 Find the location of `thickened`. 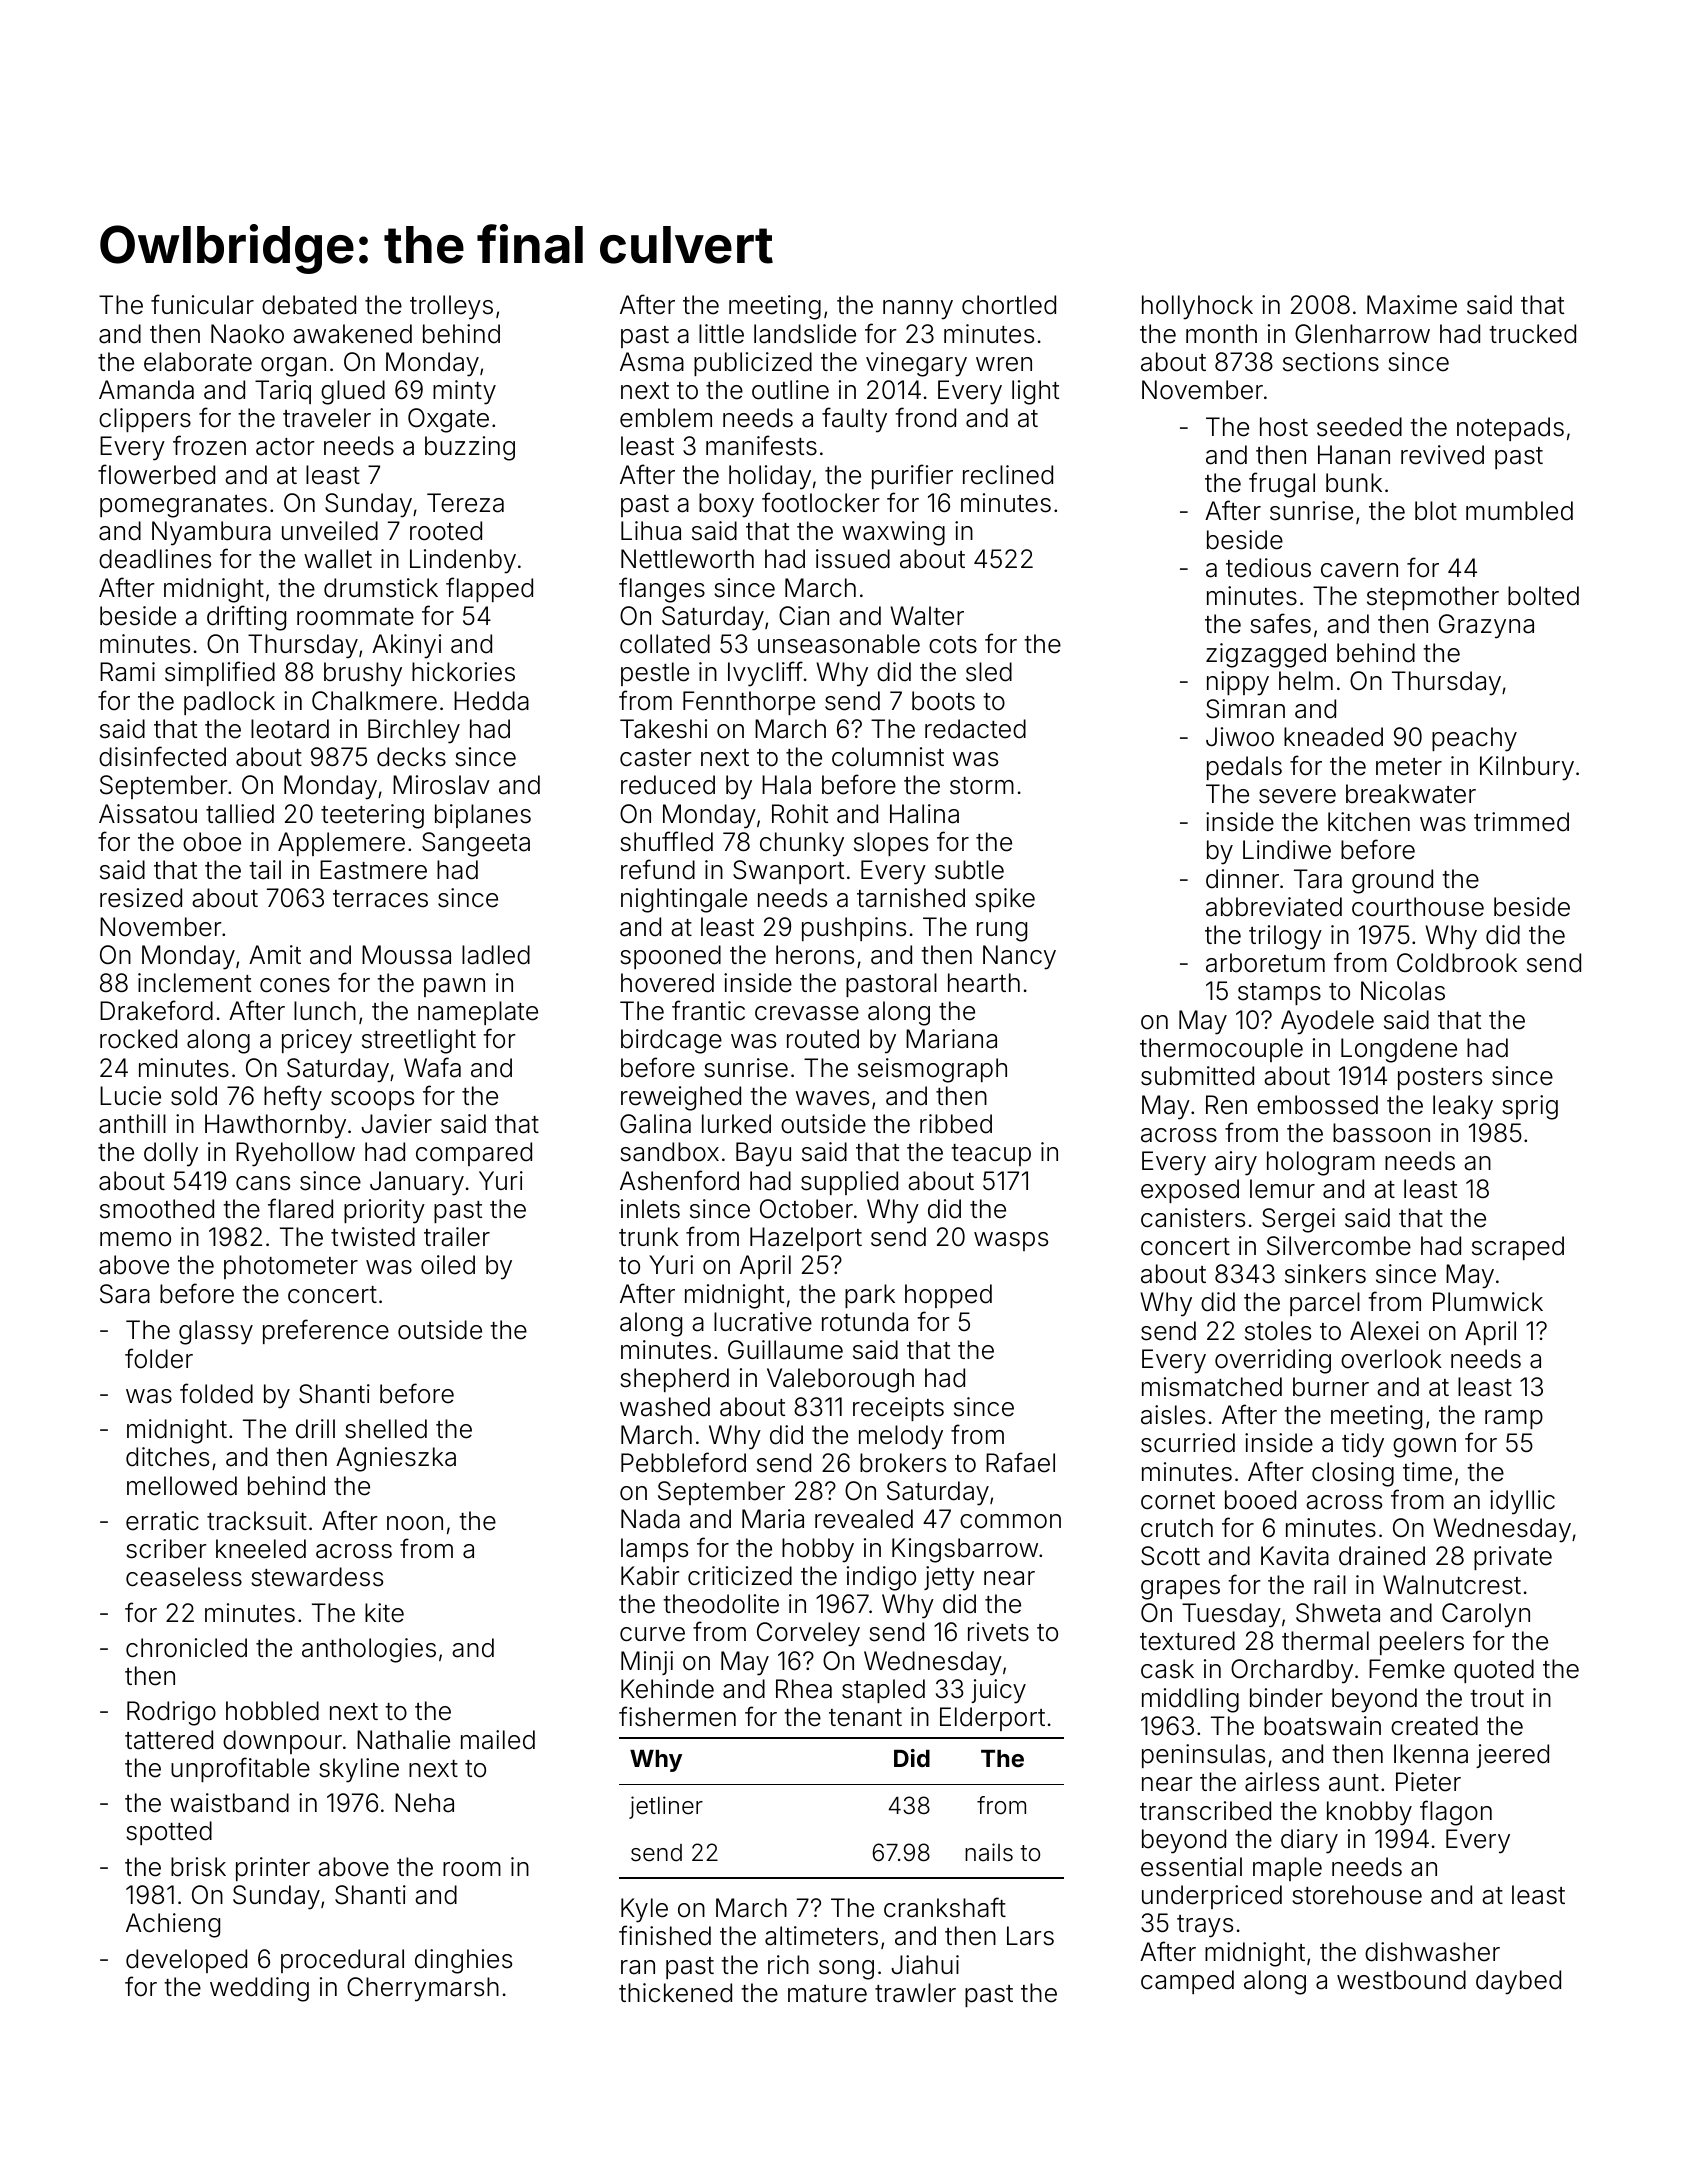

thickened is located at coordinates (675, 1993).
